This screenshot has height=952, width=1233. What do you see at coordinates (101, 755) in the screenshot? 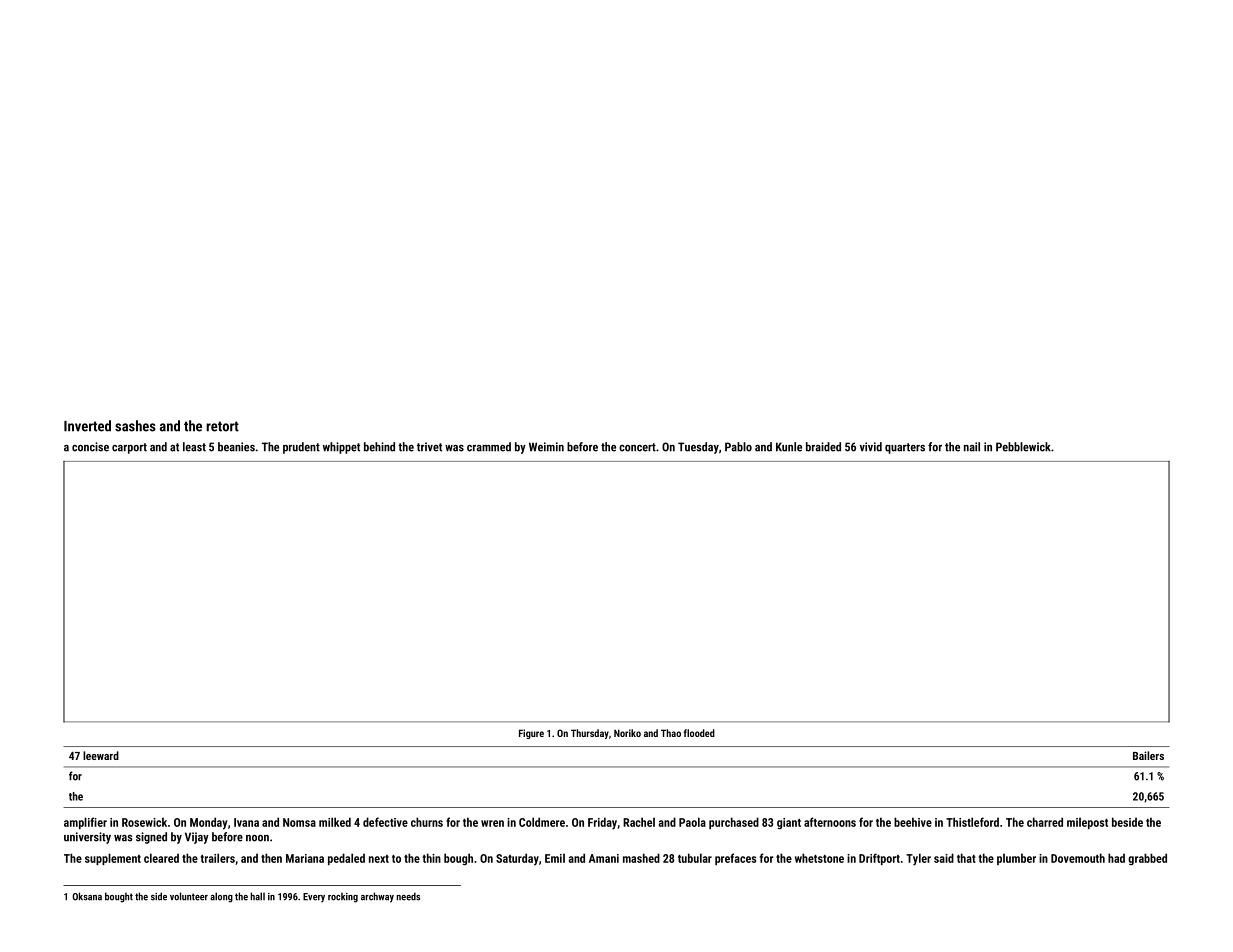
I see `leeward` at bounding box center [101, 755].
